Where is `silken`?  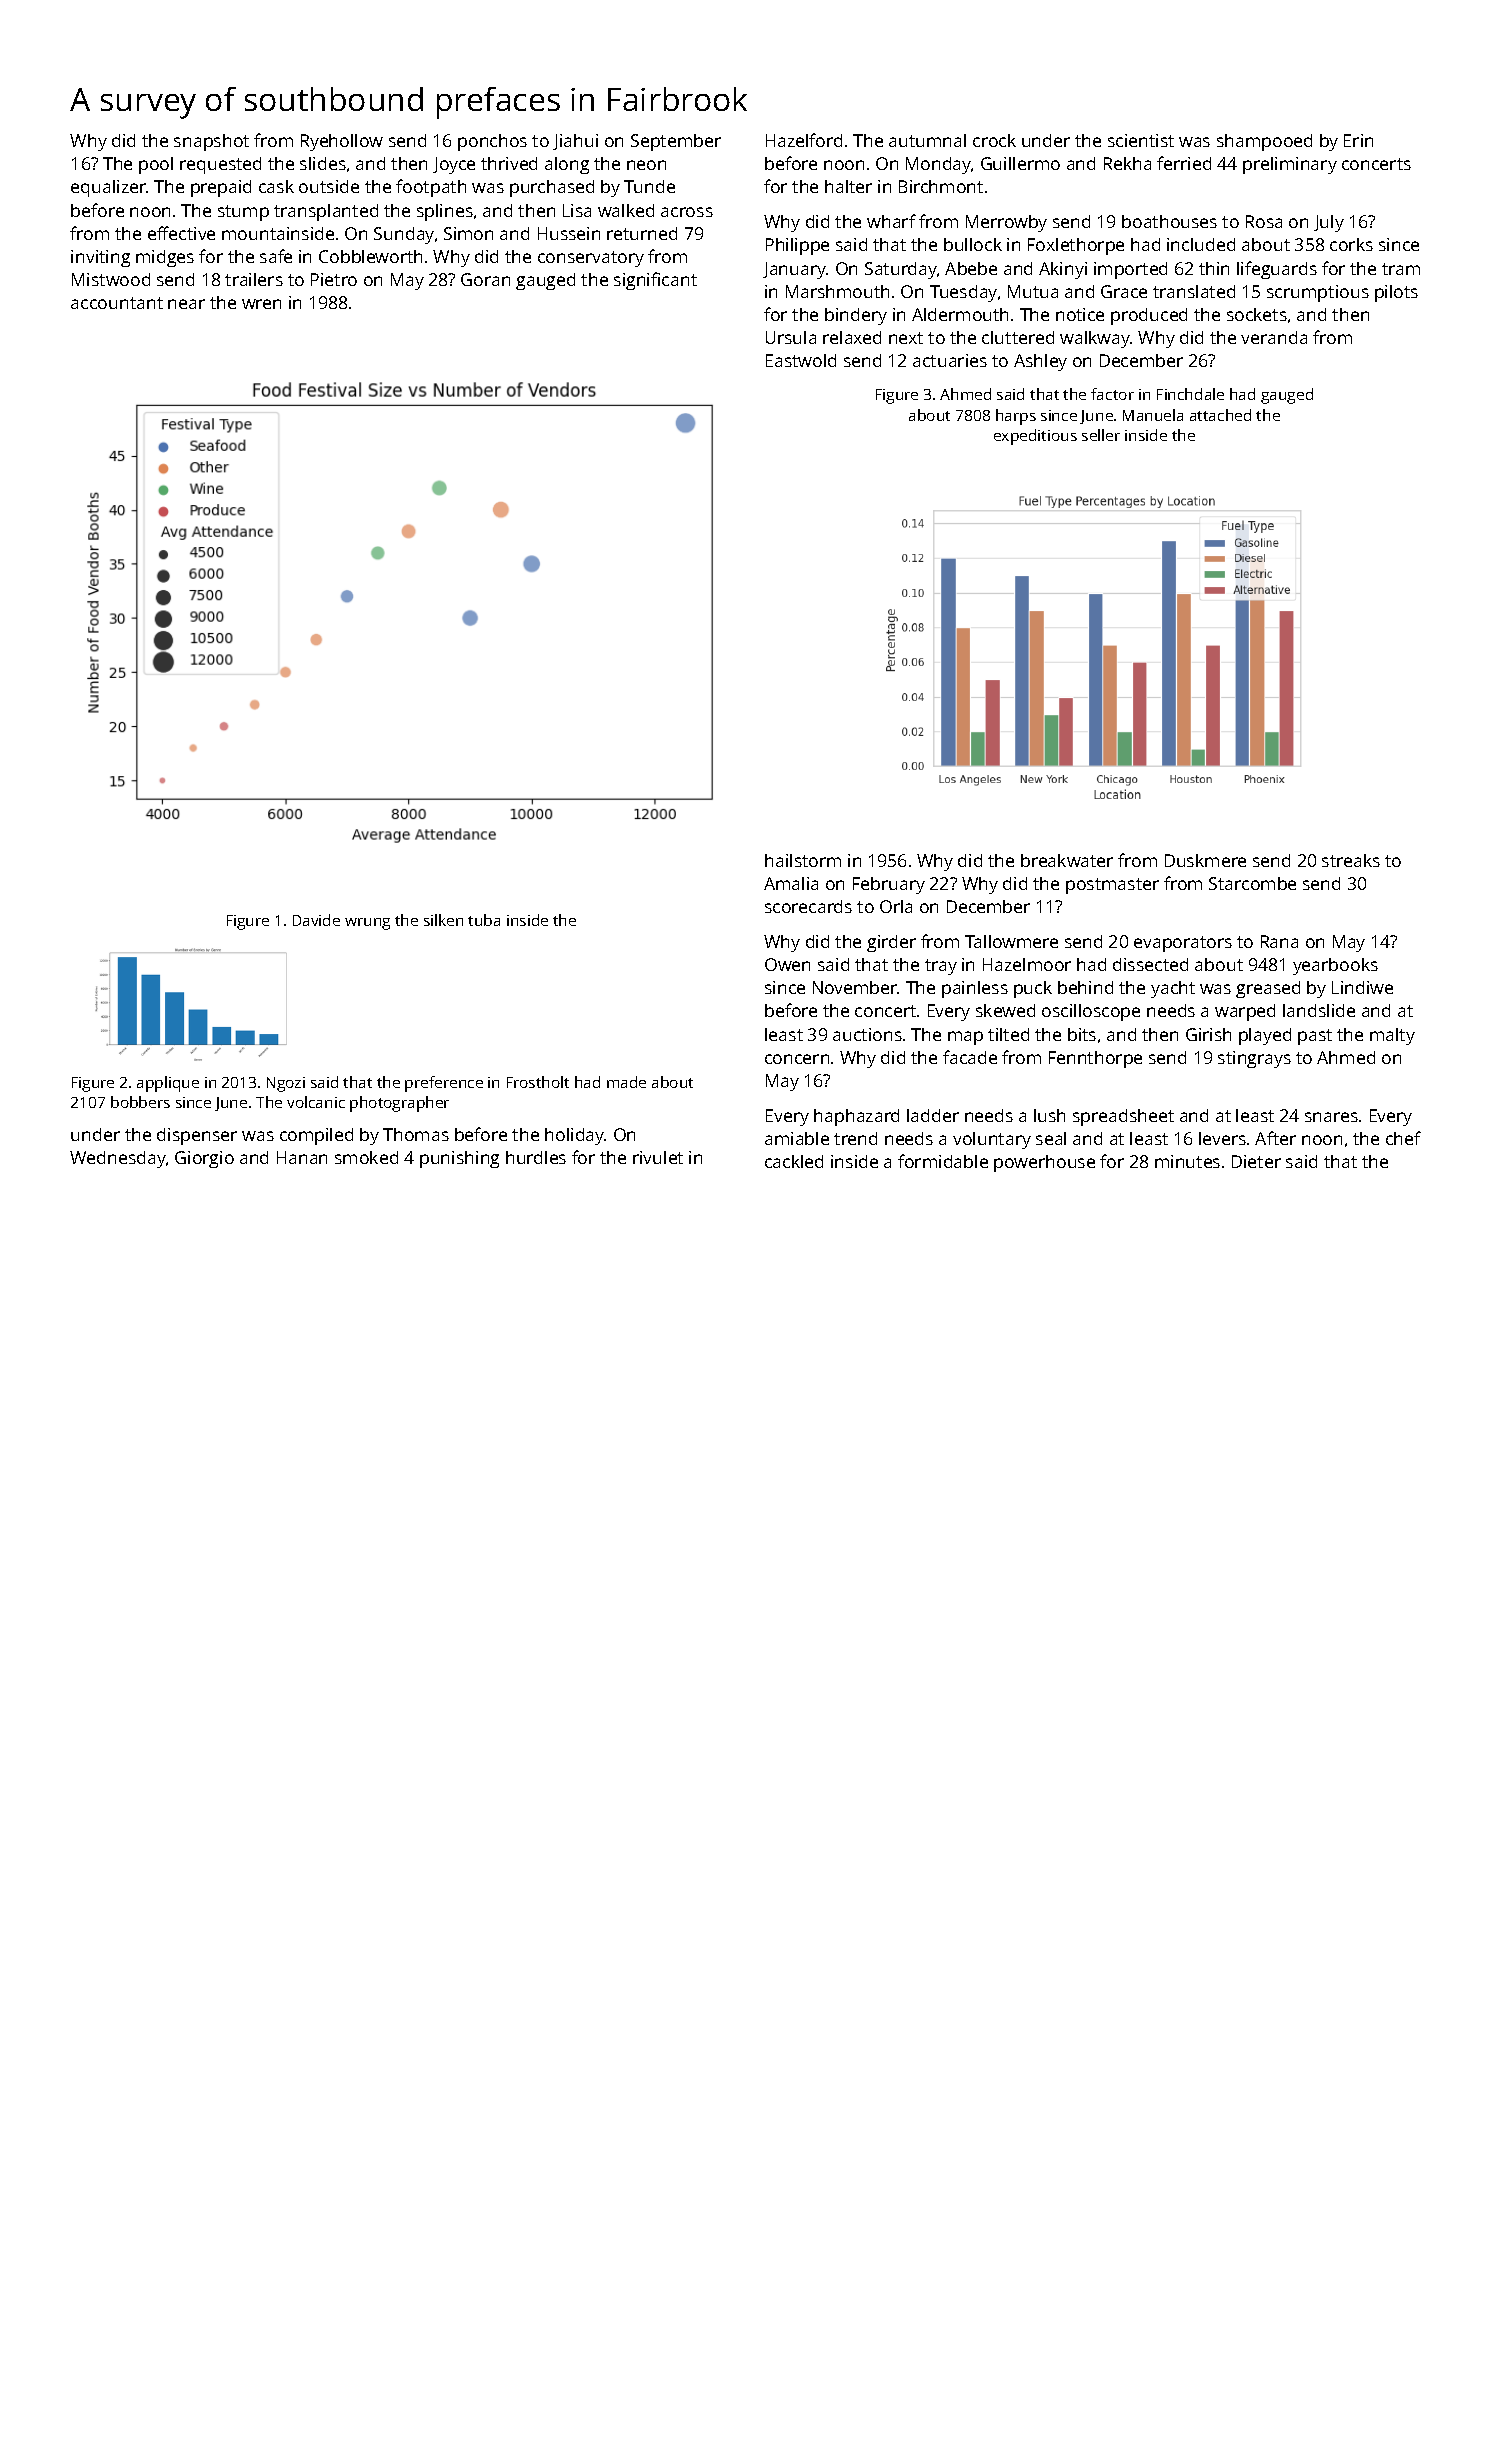 silken is located at coordinates (443, 920).
